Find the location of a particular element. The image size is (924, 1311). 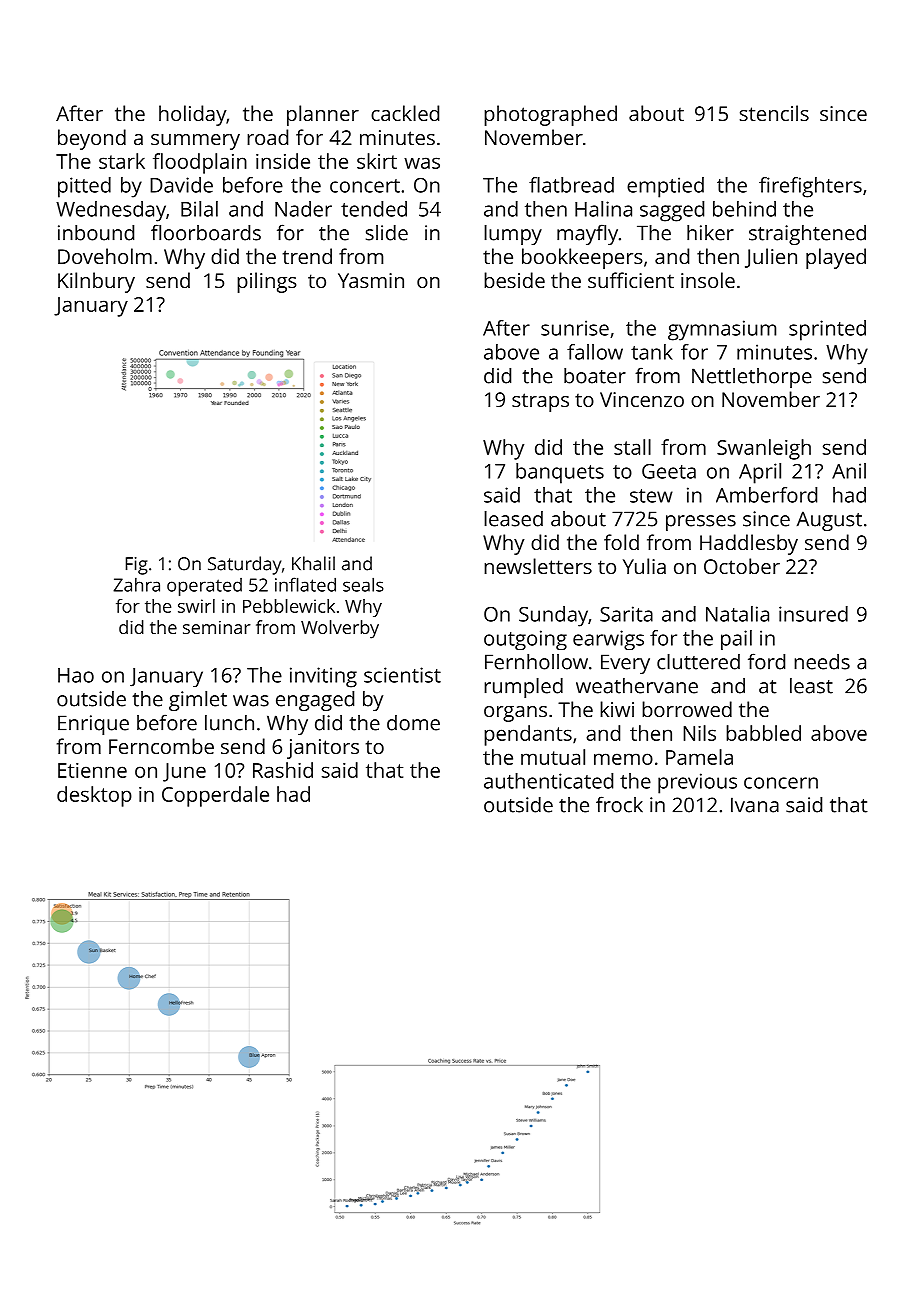

Nettlethorpe is located at coordinates (752, 378).
